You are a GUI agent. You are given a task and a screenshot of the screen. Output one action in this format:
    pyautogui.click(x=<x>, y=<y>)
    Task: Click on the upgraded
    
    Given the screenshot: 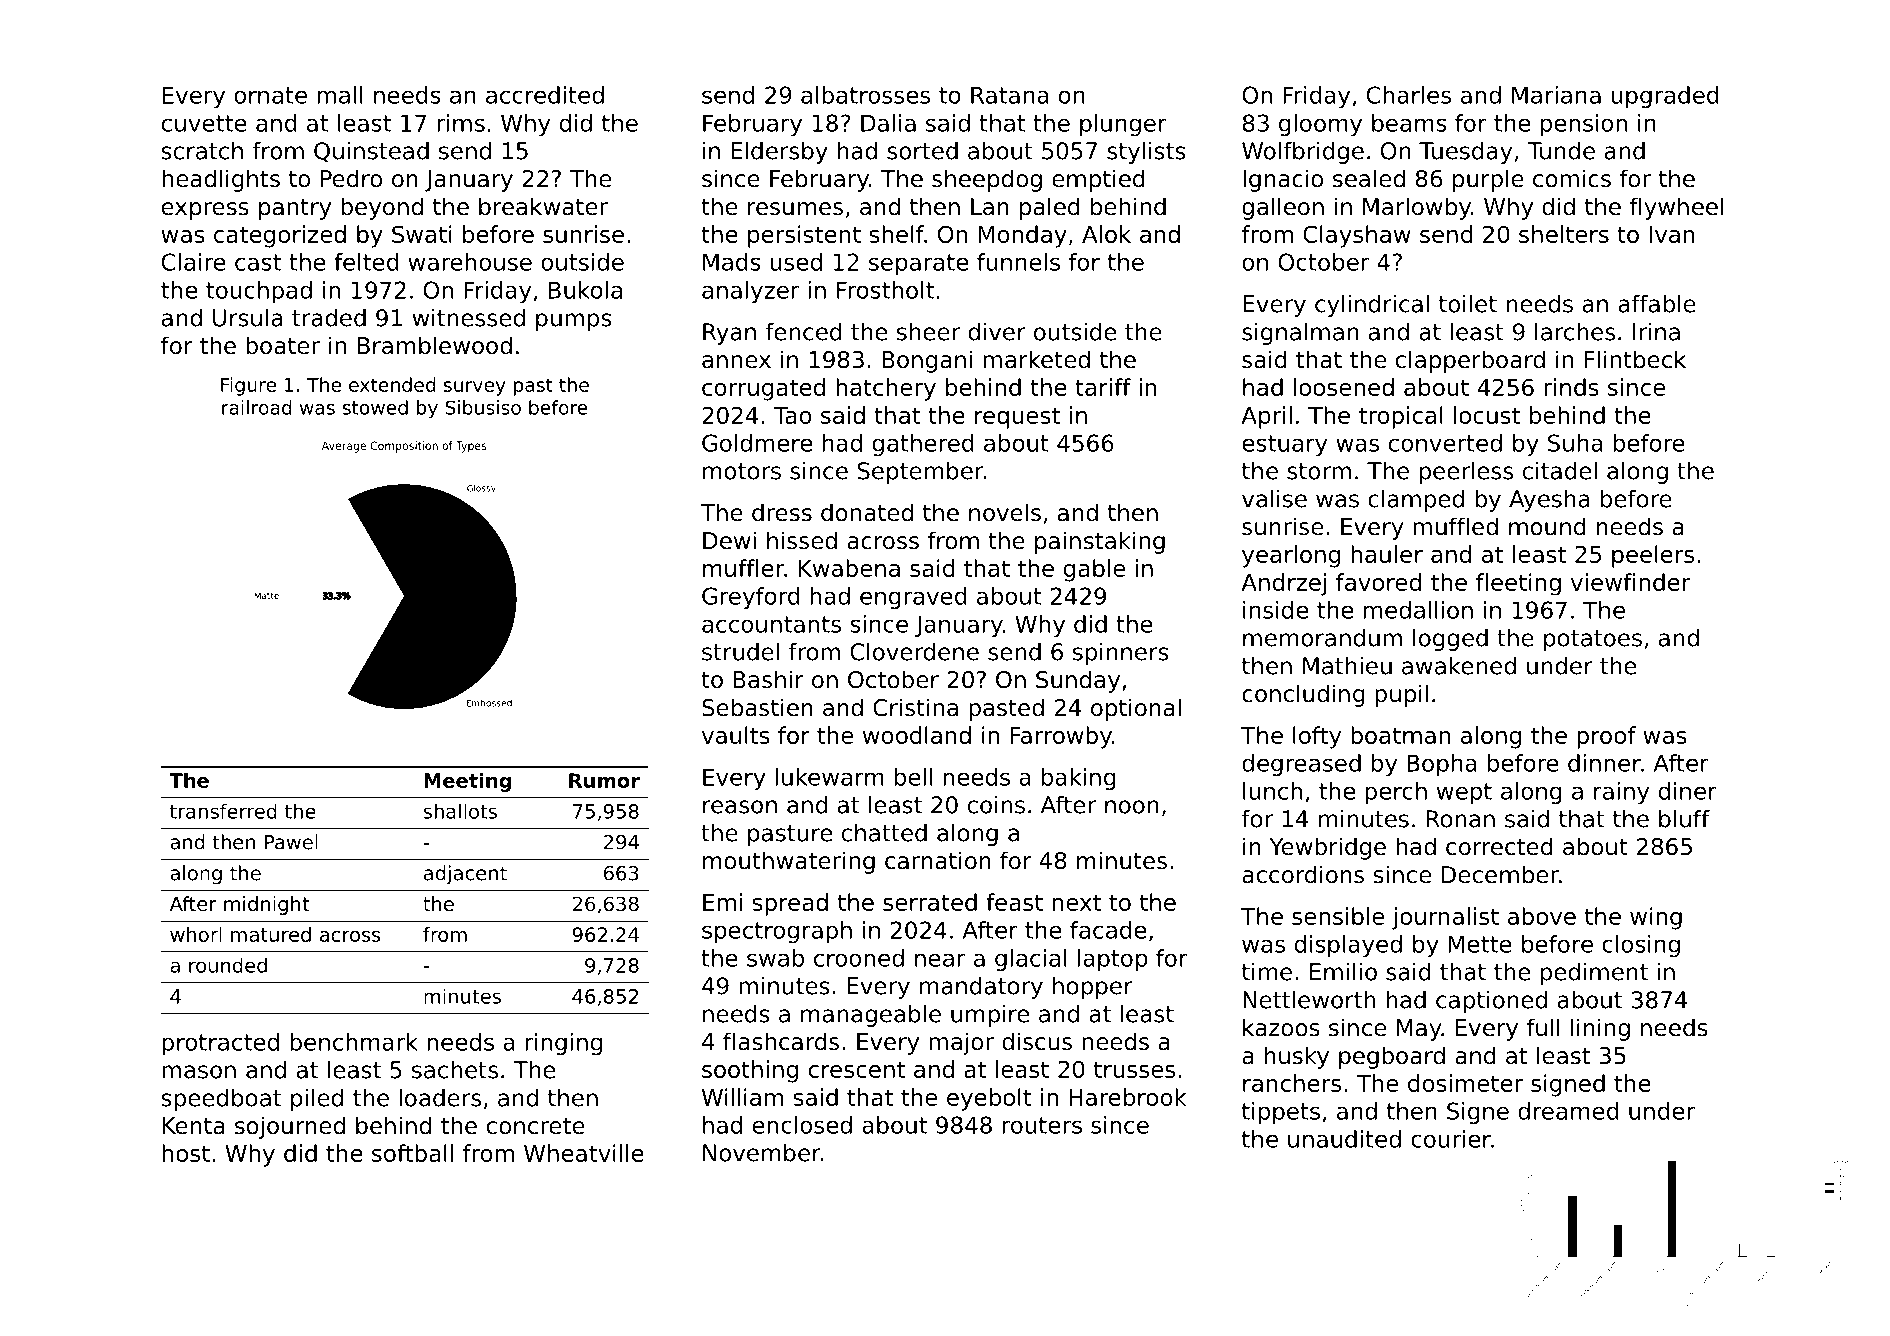 What is the action you would take?
    pyautogui.click(x=1665, y=97)
